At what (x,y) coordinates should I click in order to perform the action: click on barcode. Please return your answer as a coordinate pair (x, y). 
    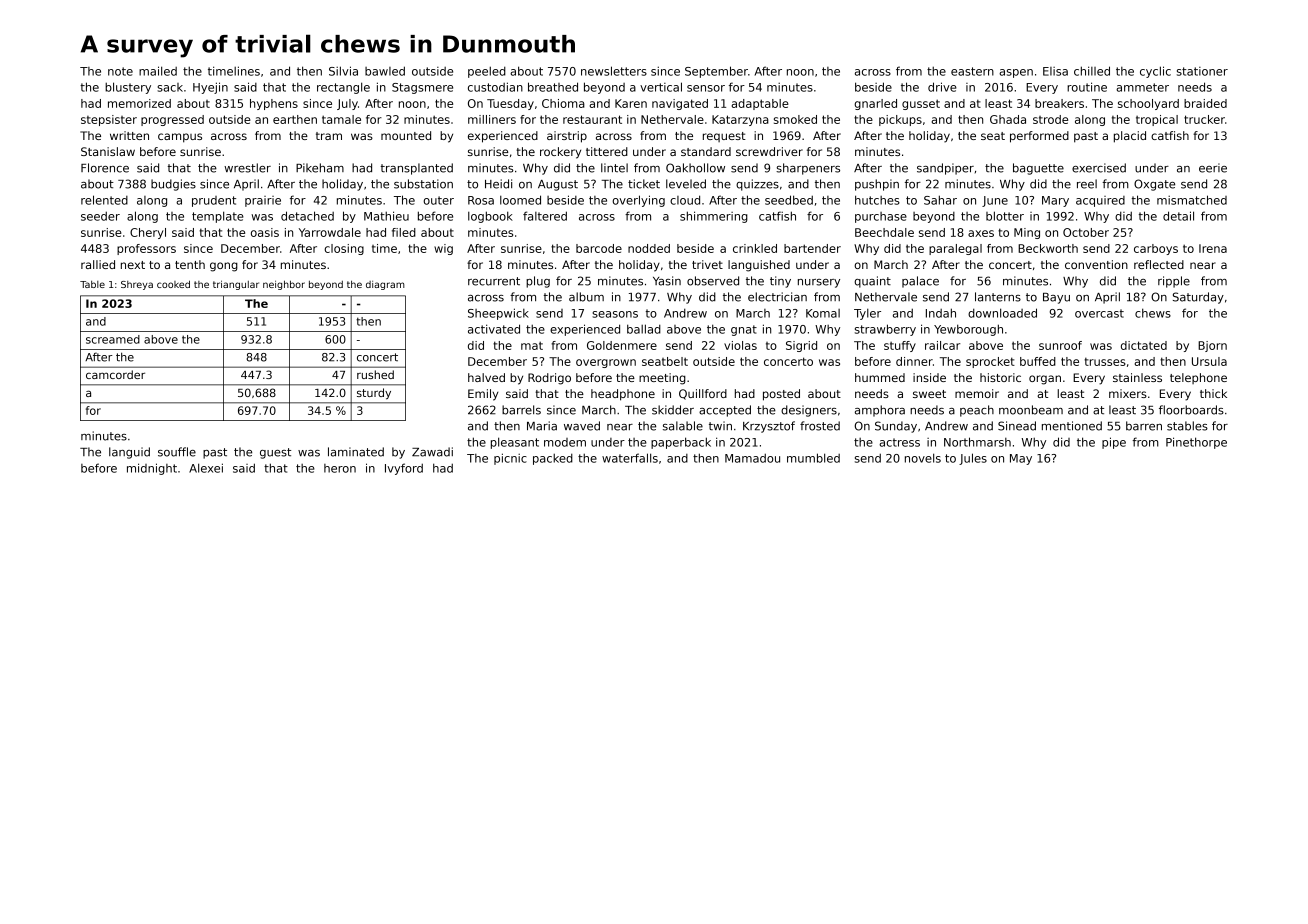
    Looking at the image, I should click on (599, 248).
